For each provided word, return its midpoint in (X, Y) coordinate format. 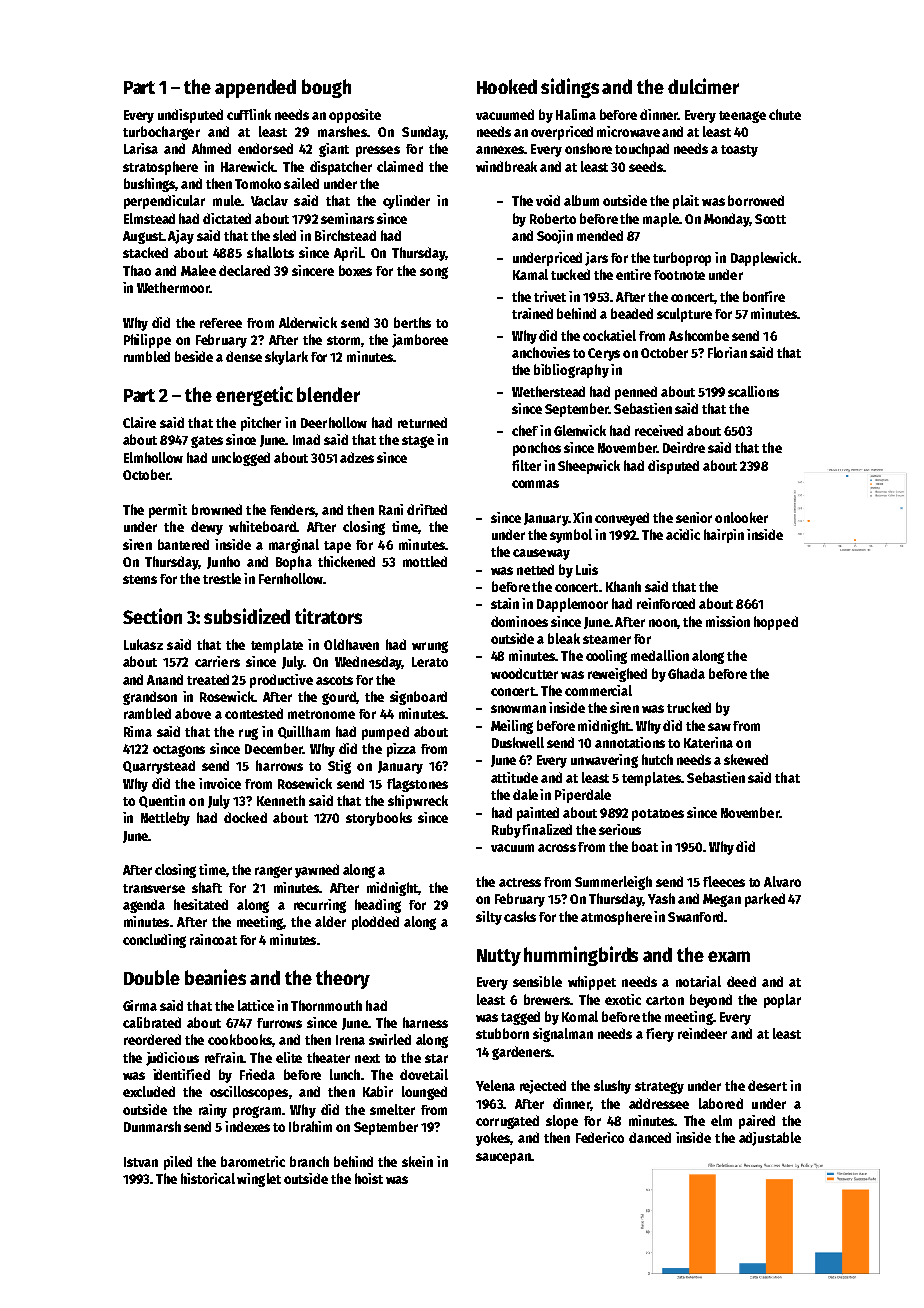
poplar (782, 1001)
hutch (657, 759)
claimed (400, 166)
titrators (328, 616)
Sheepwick (589, 467)
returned (422, 422)
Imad (306, 439)
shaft (207, 887)
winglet (259, 1180)
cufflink (249, 114)
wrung (430, 647)
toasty (739, 151)
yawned (317, 871)
